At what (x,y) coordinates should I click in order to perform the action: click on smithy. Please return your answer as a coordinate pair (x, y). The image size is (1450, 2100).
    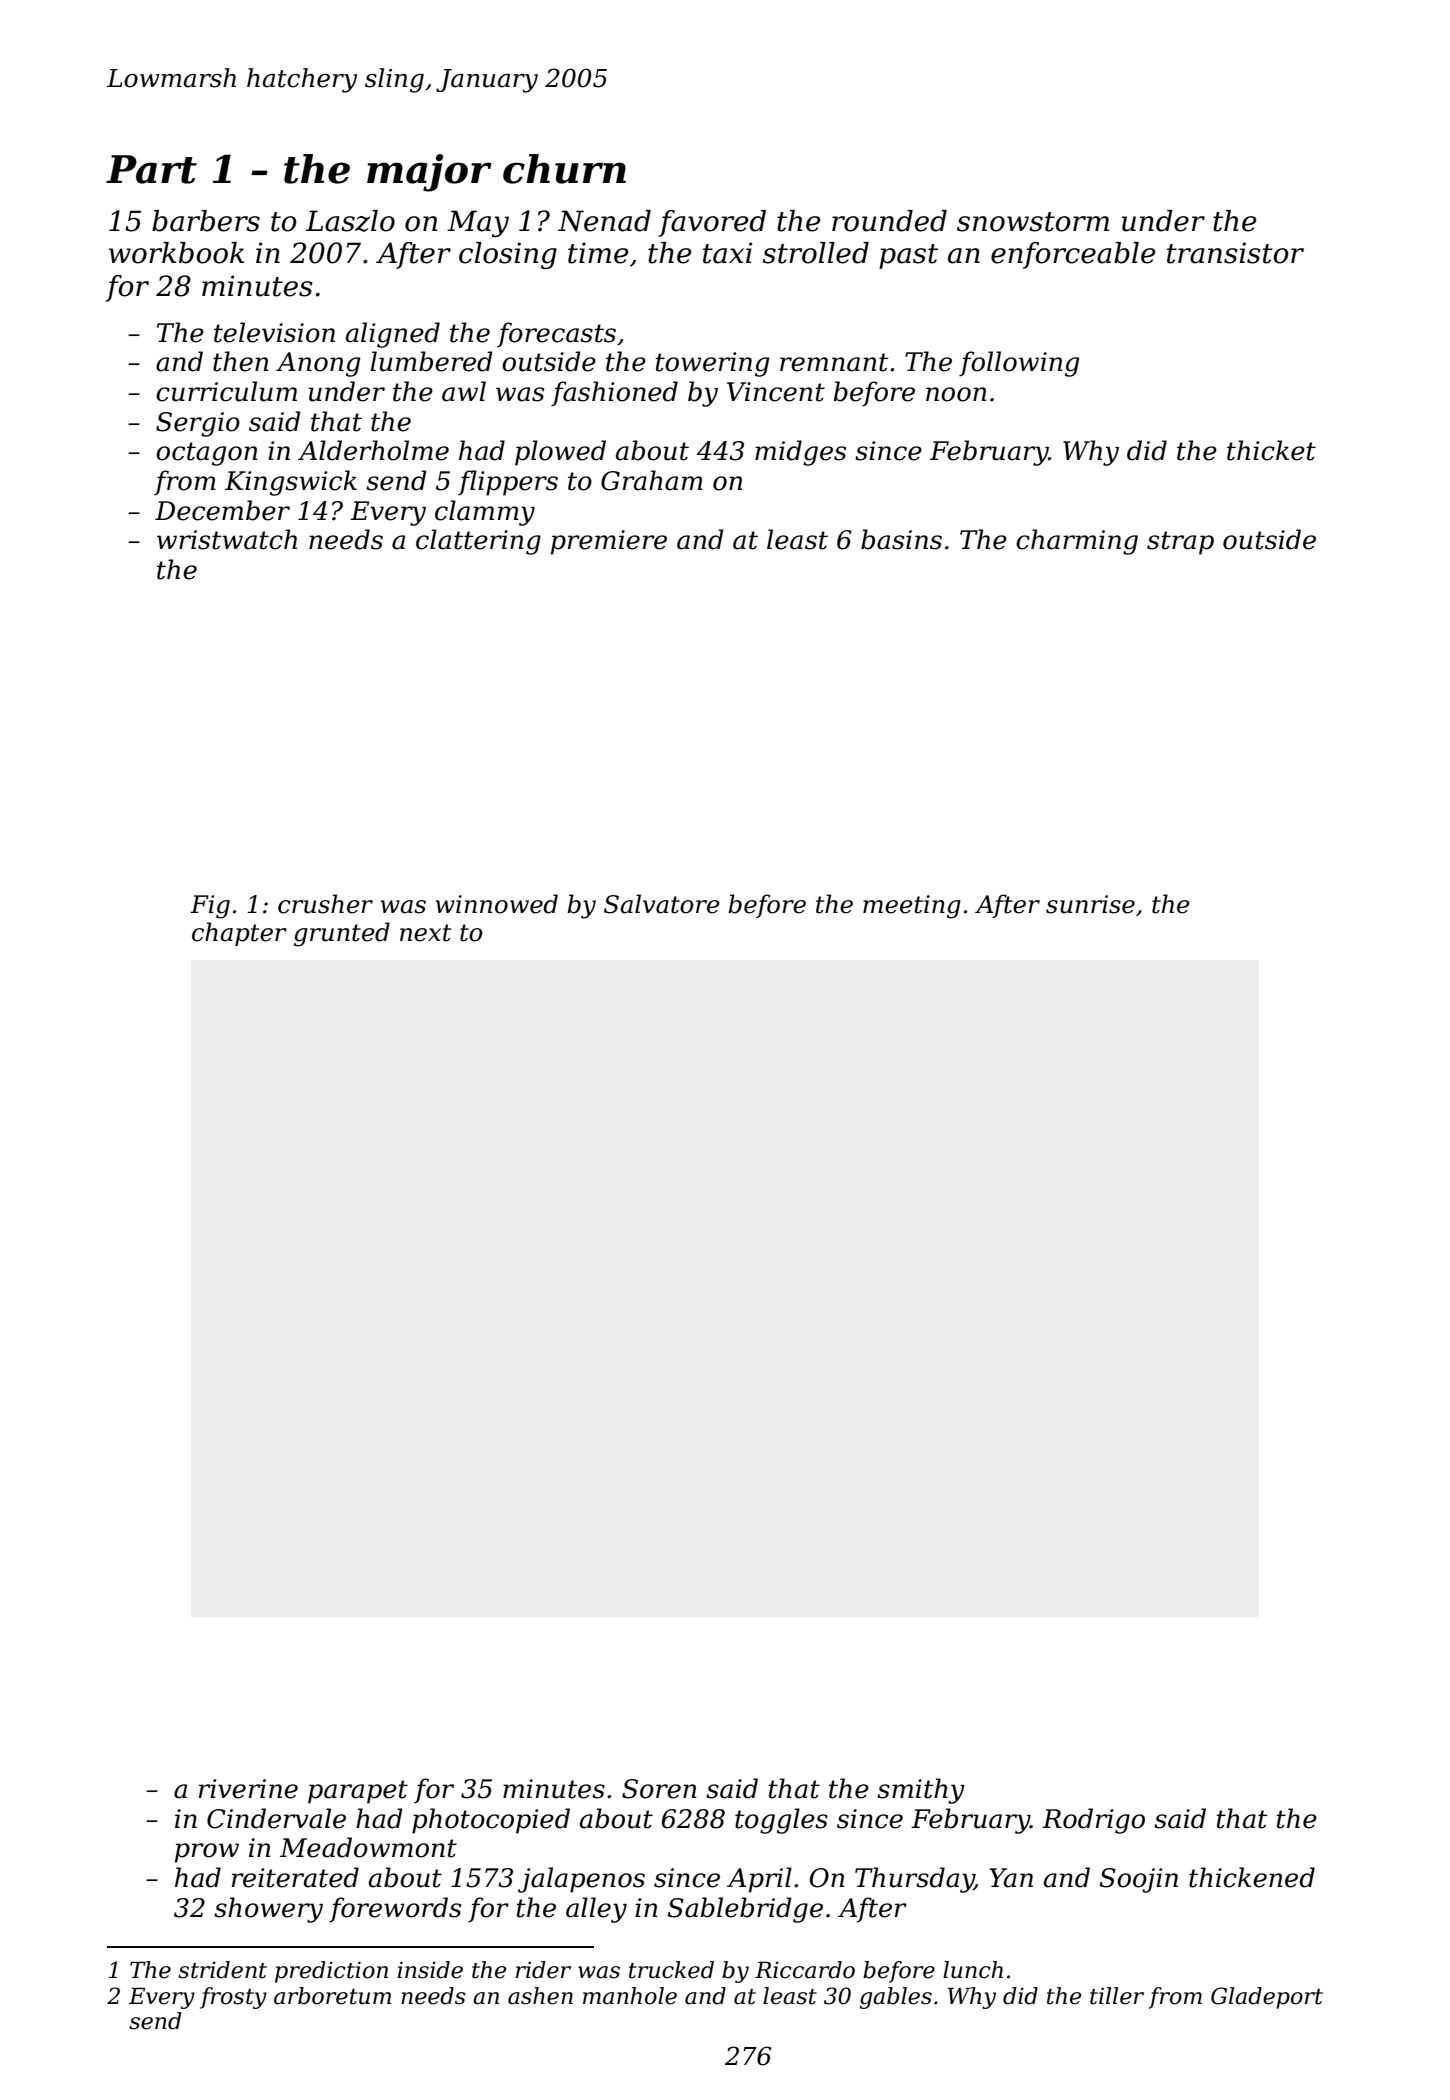
    Looking at the image, I should click on (921, 1791).
